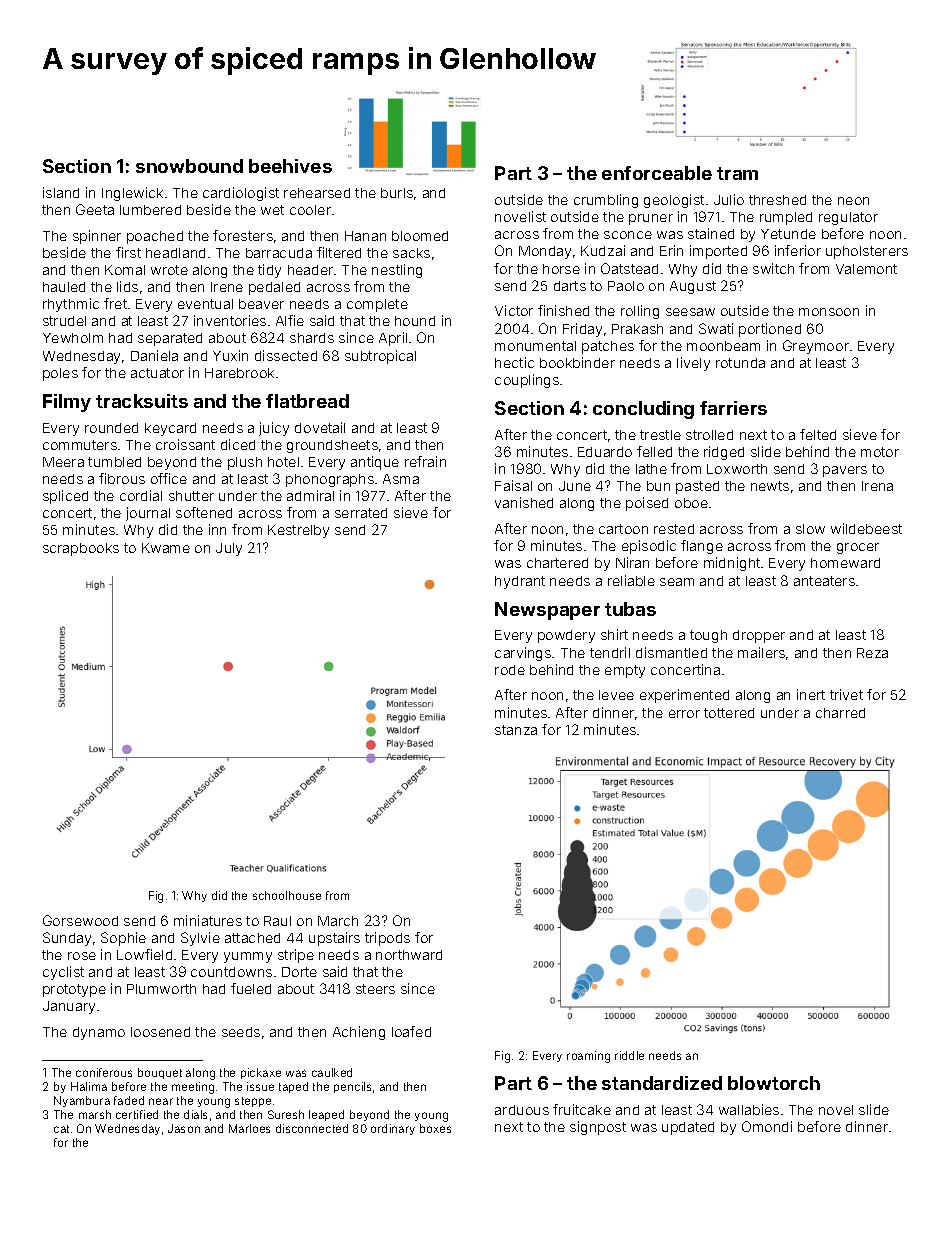  I want to click on tram, so click(737, 173).
